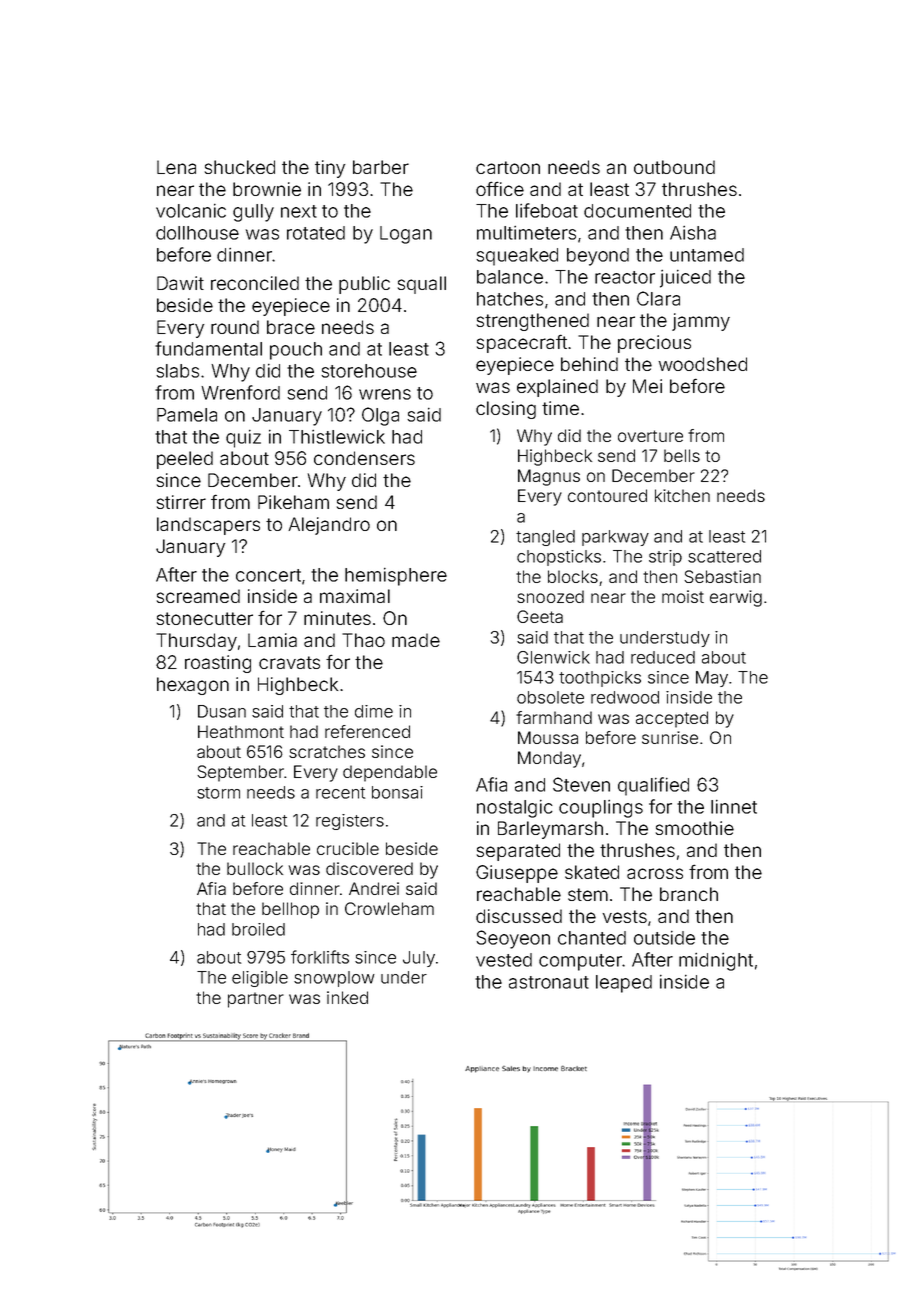 The width and height of the document is (924, 1311). I want to click on forklifts, so click(320, 957).
